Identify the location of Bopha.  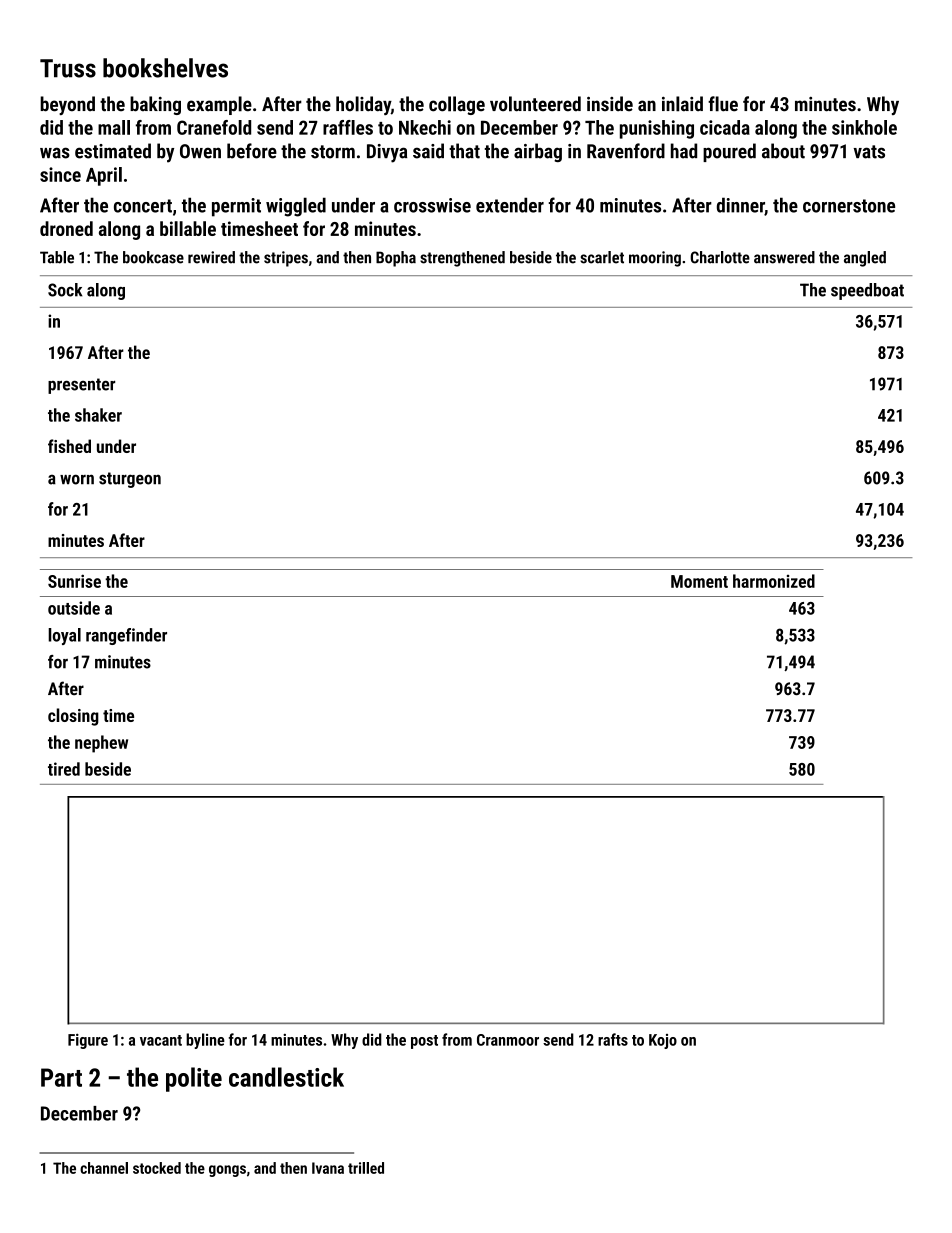
(396, 259).
